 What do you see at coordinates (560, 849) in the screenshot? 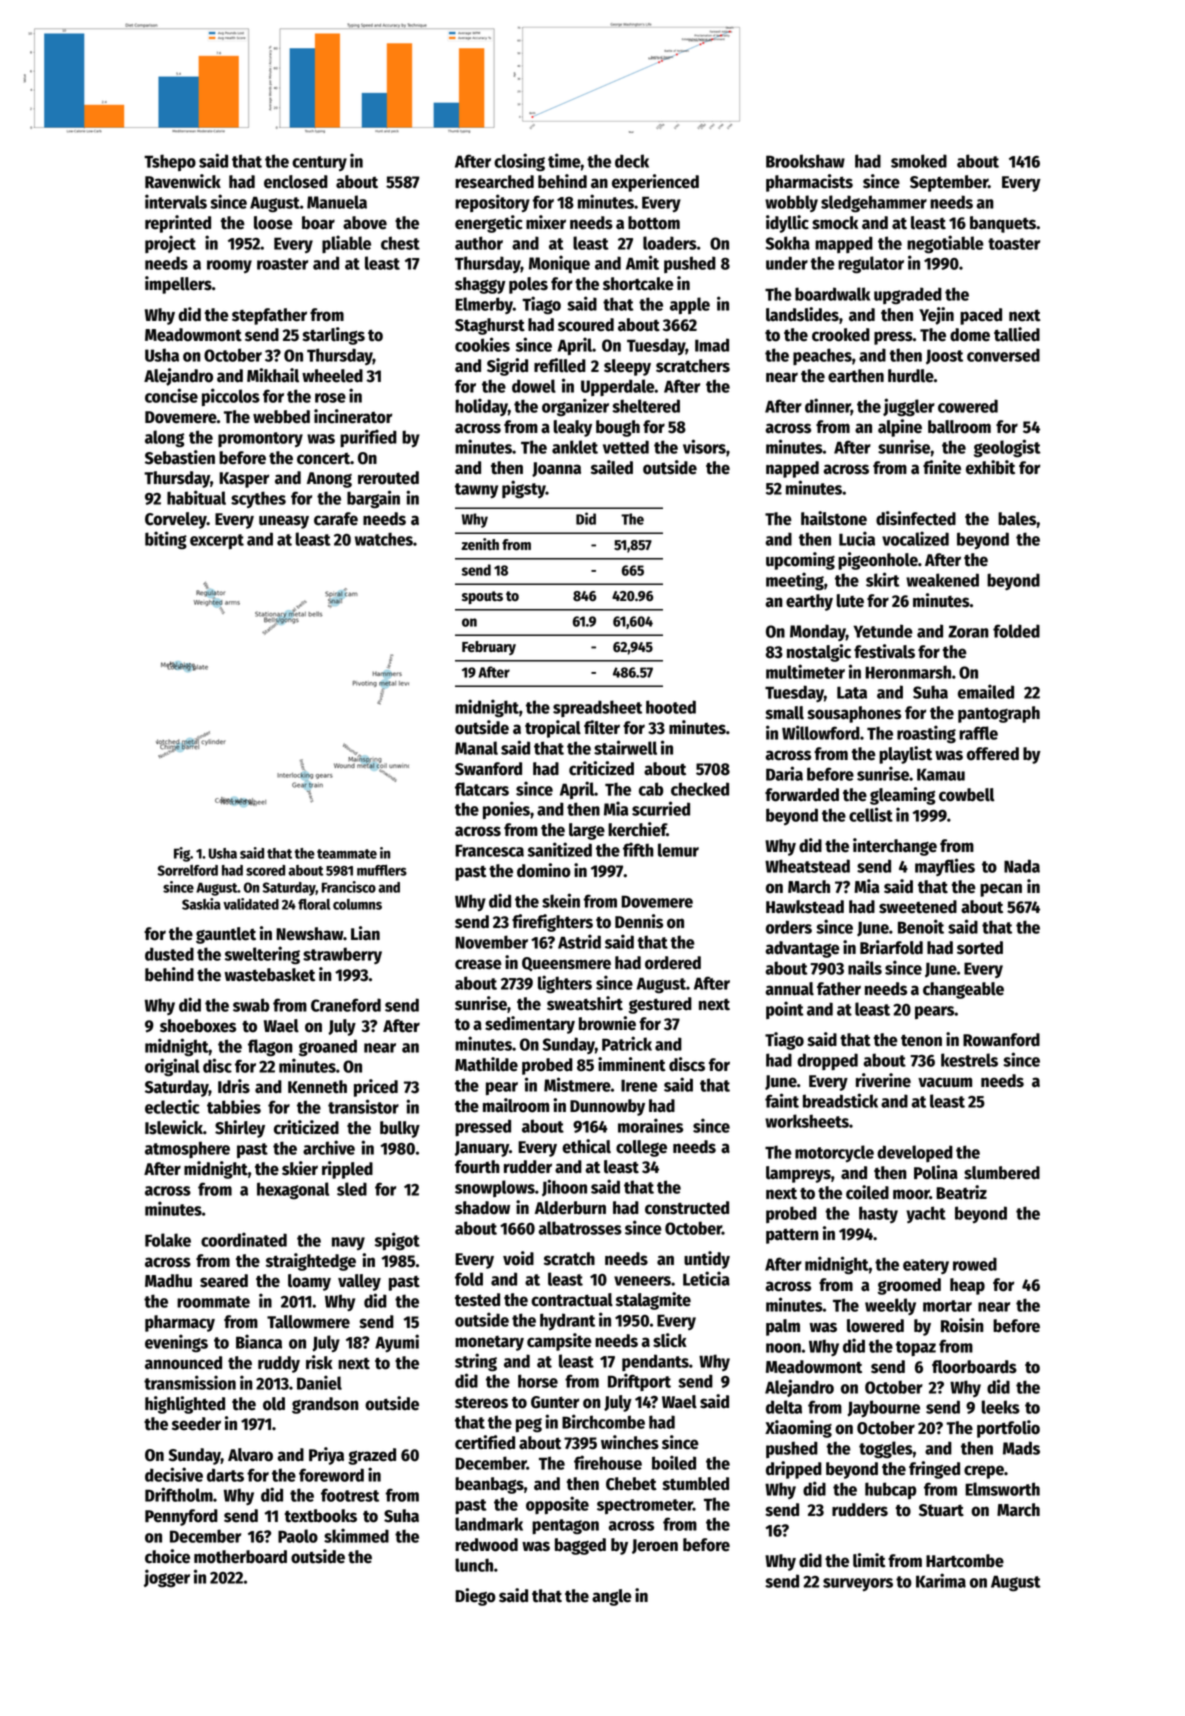
I see `sanitized` at bounding box center [560, 849].
